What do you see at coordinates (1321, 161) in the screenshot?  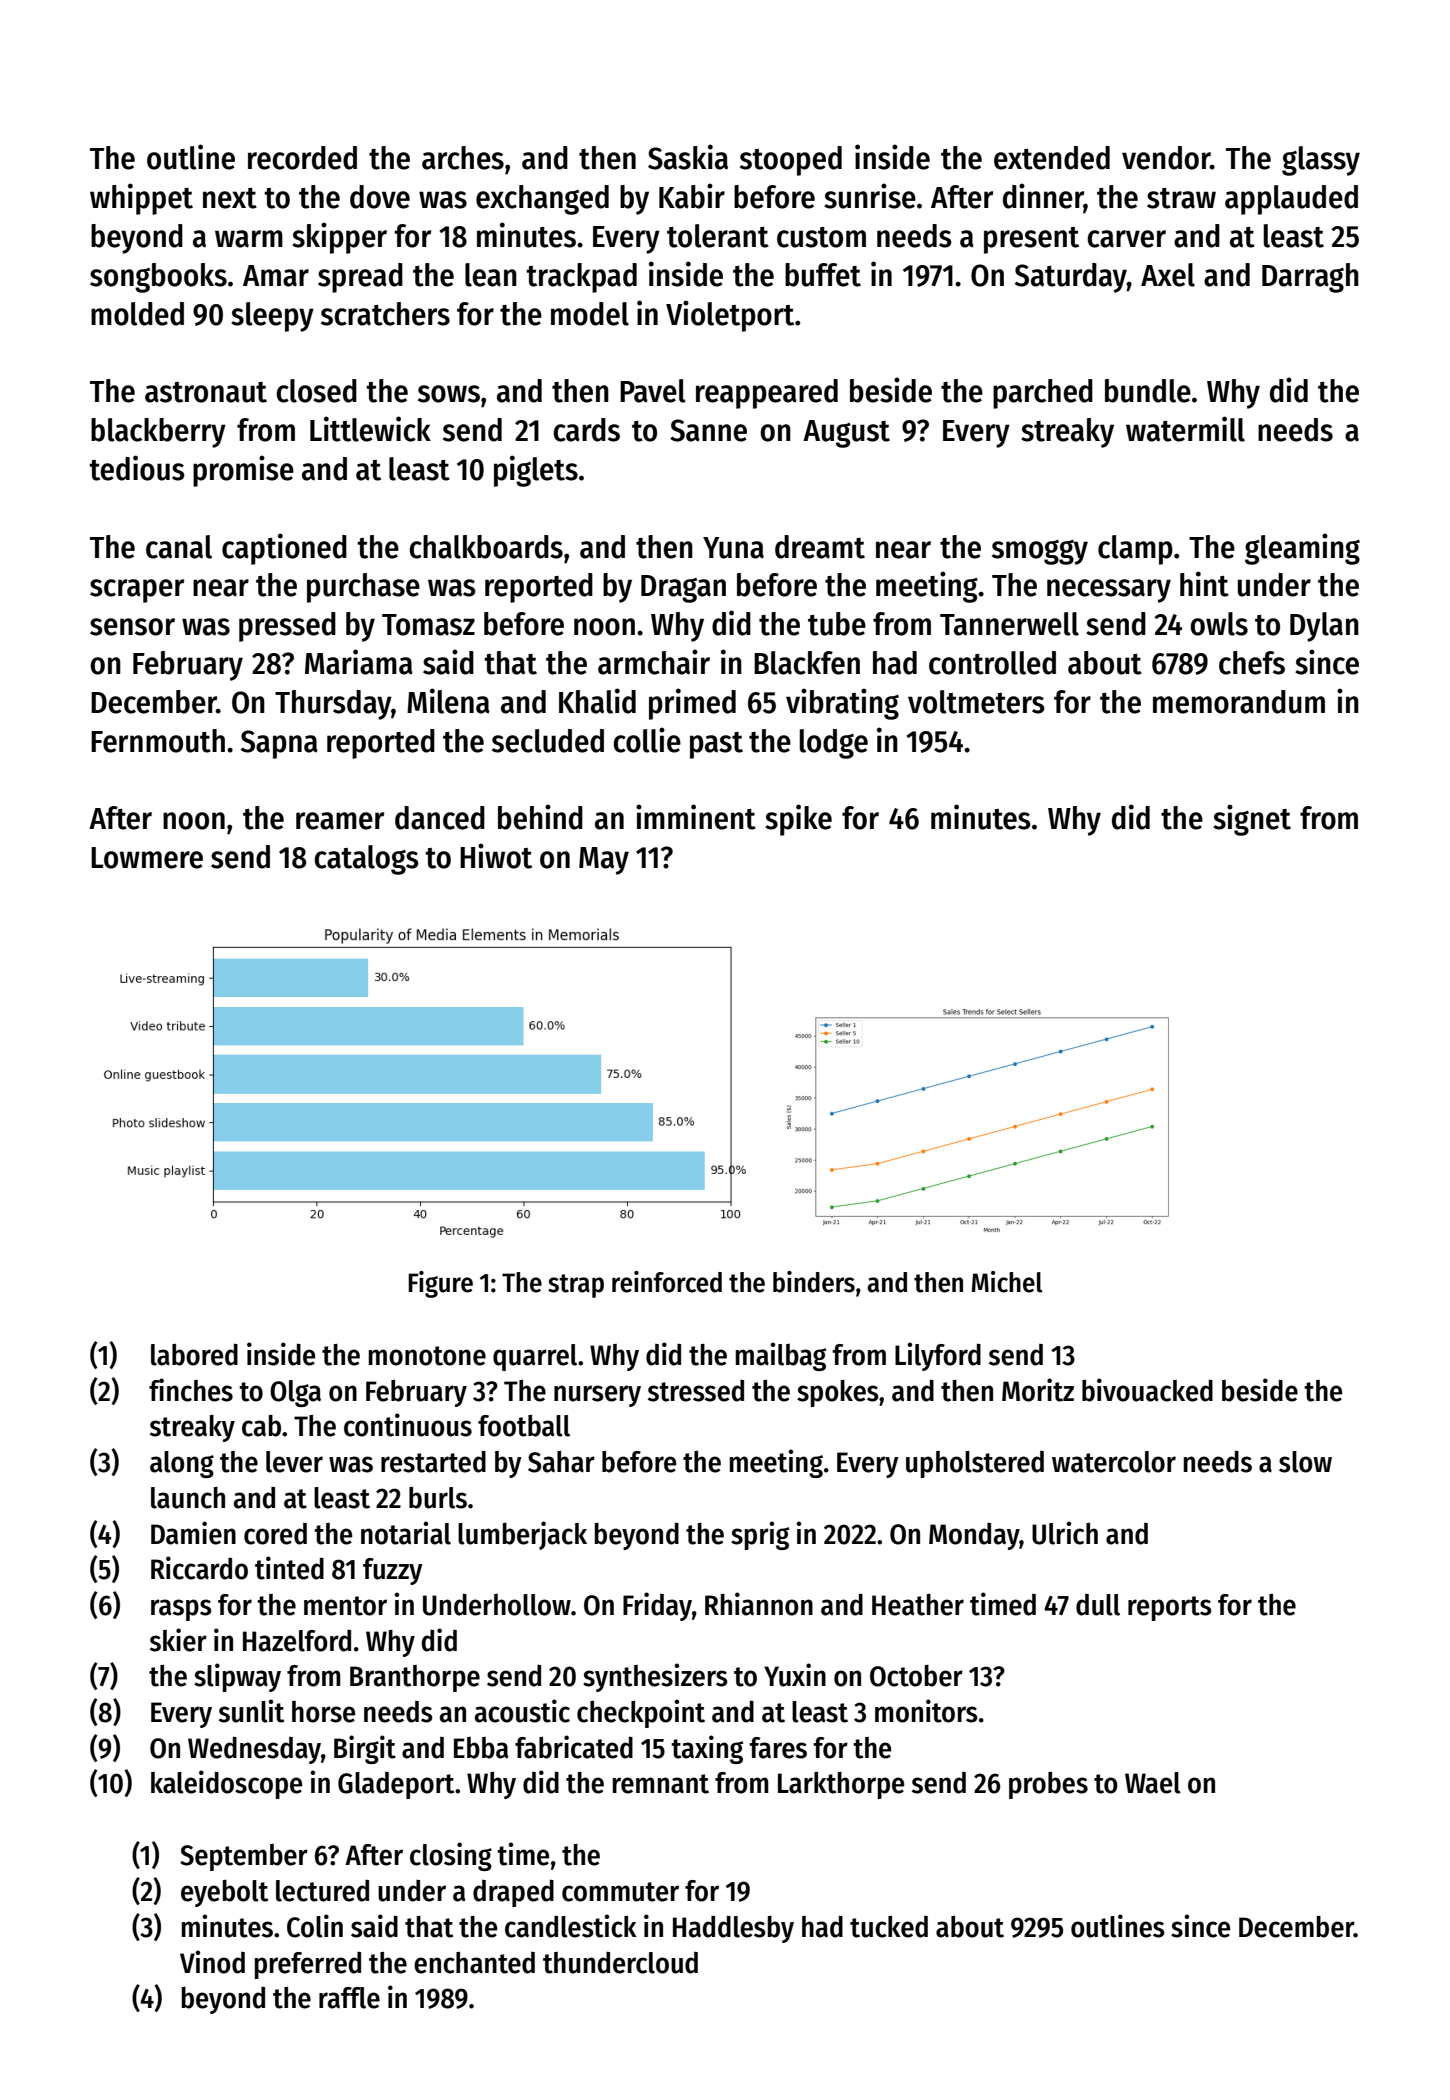 I see `glassy` at bounding box center [1321, 161].
